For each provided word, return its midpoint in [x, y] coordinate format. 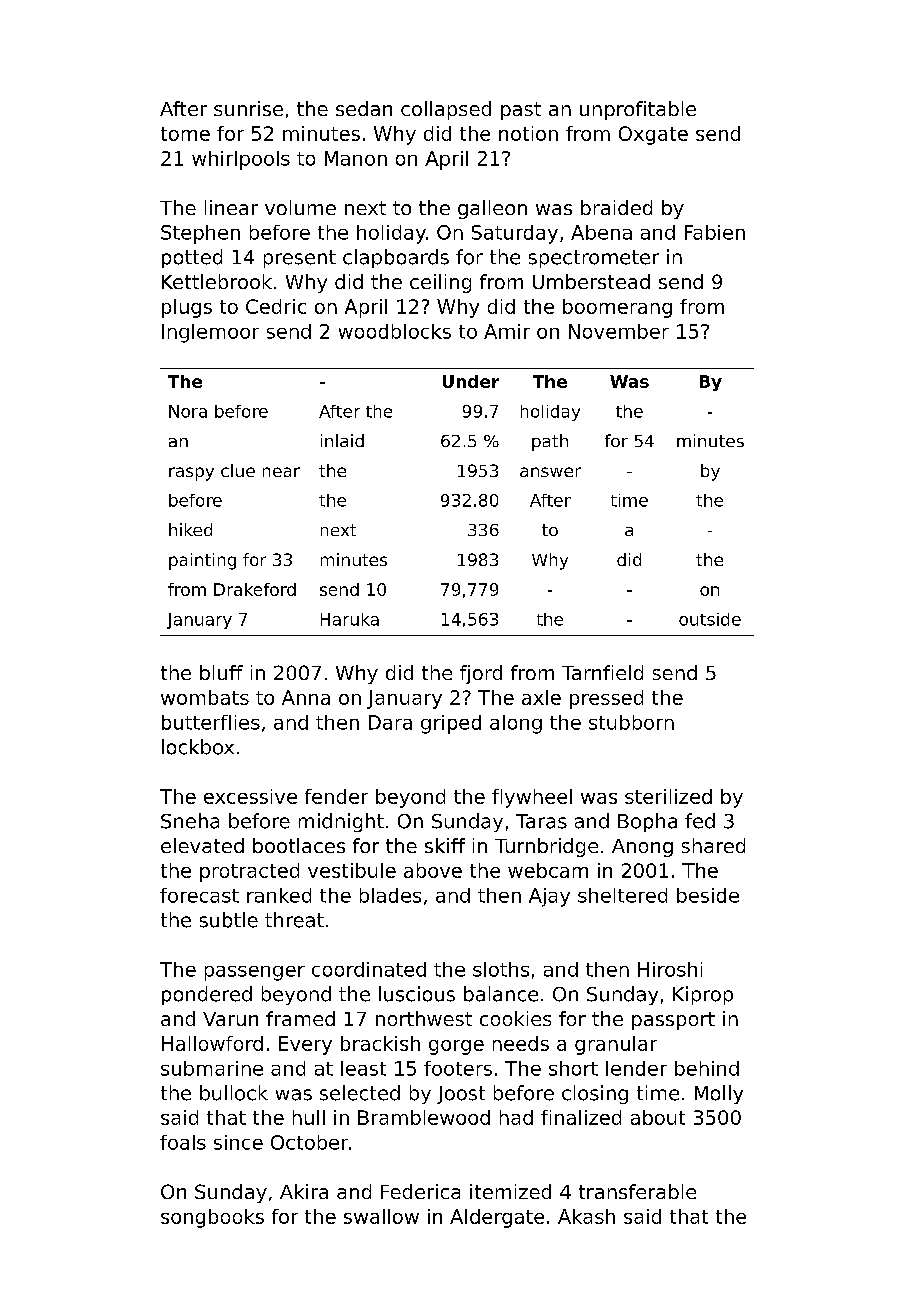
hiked [190, 529]
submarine [212, 1068]
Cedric [276, 306]
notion [528, 133]
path [550, 442]
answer [550, 472]
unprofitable [638, 110]
